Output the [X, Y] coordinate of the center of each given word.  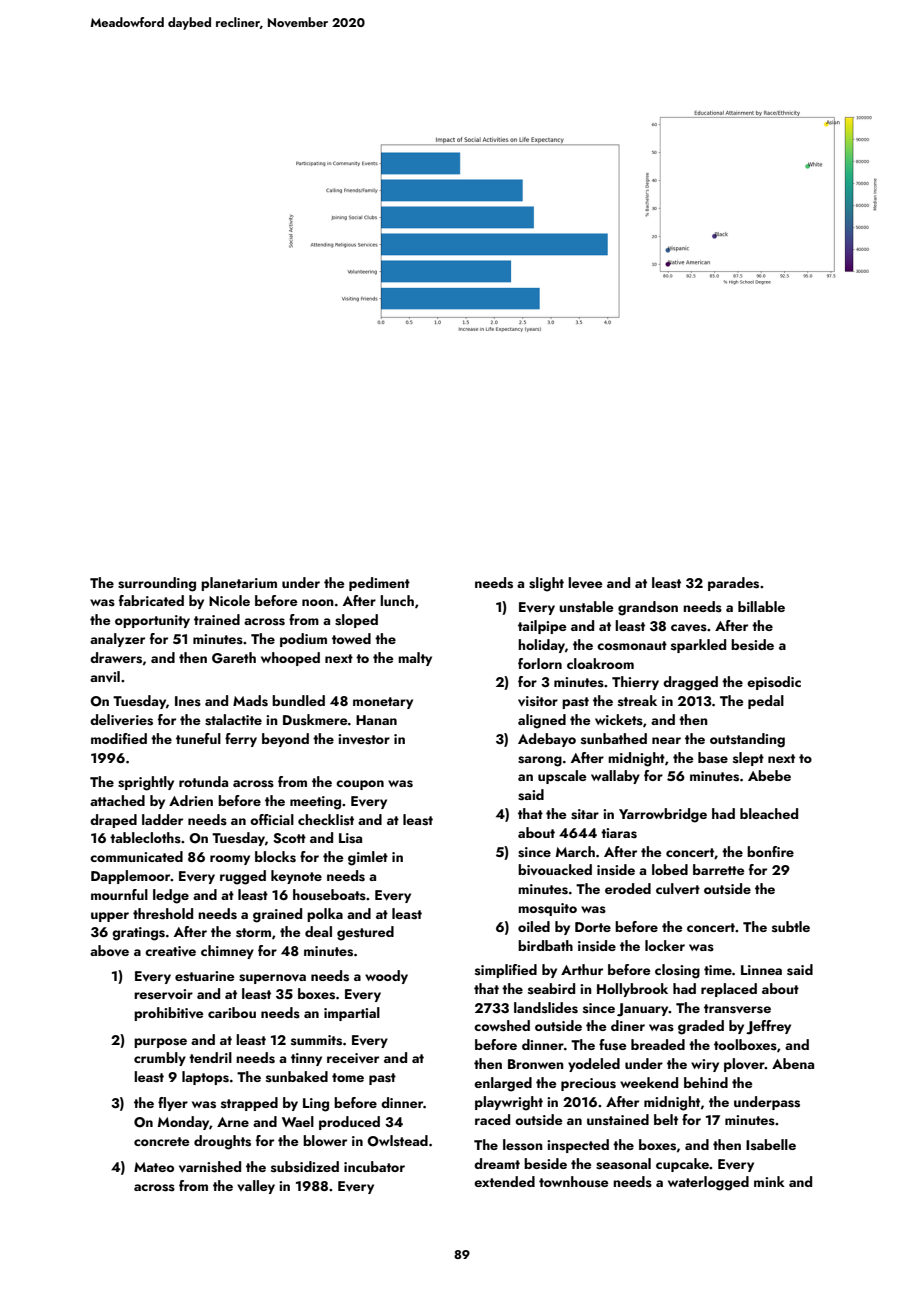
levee [585, 583]
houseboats [329, 895]
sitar [585, 814]
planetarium [239, 584]
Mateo [154, 1167]
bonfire [770, 851]
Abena [793, 1063]
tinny [306, 1059]
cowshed [502, 1026]
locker [665, 945]
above [109, 950]
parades [733, 584]
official [272, 819]
